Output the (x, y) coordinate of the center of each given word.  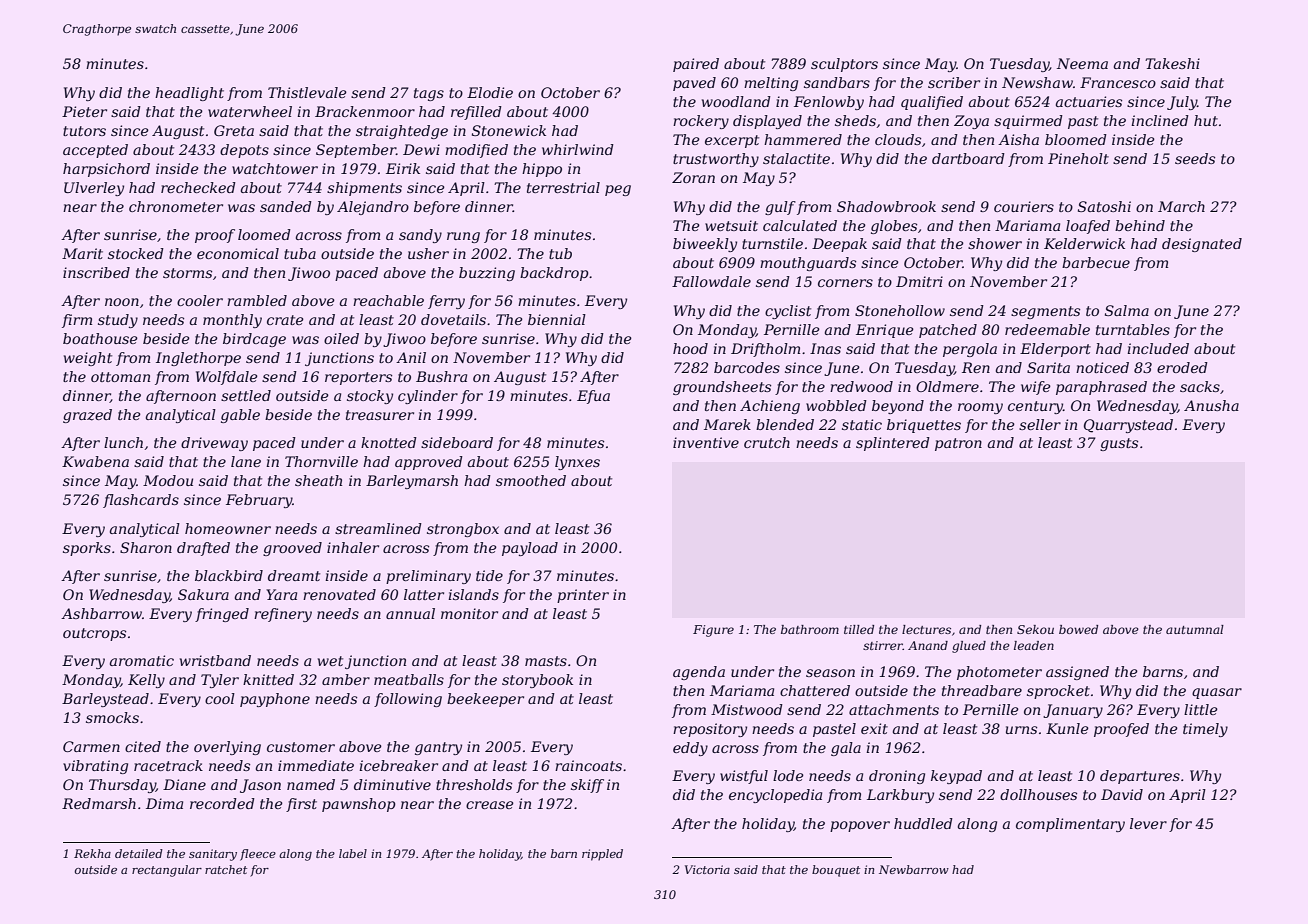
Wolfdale (227, 378)
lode (788, 775)
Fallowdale (711, 281)
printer (583, 596)
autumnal (1195, 629)
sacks (1200, 386)
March (1181, 206)
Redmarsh (99, 803)
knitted (268, 679)
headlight (189, 94)
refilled (476, 113)
